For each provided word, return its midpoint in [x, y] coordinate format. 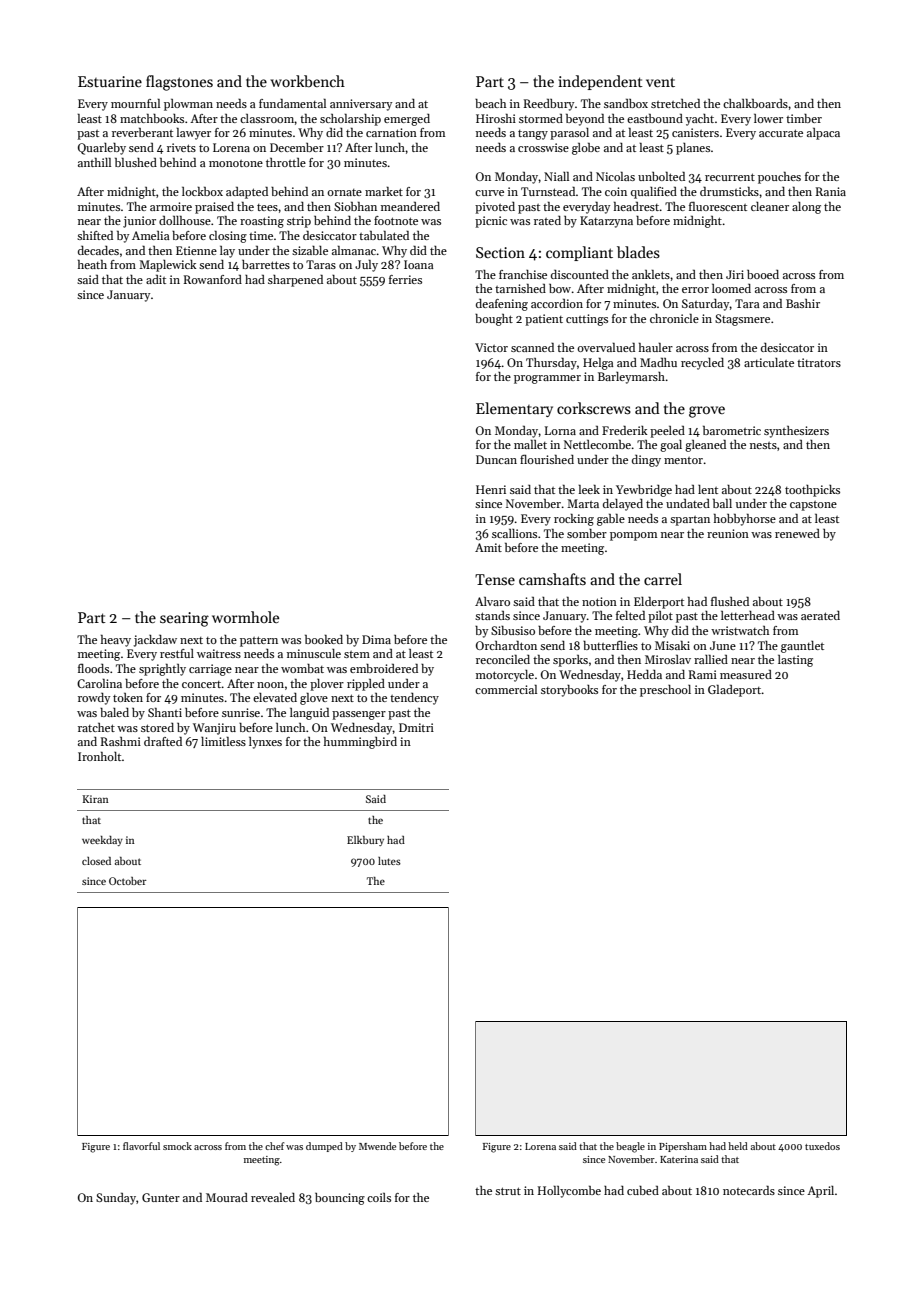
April [820, 1192]
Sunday [116, 1199]
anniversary [361, 105]
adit [156, 279]
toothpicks [812, 491]
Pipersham [683, 1147]
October [128, 881]
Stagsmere [742, 320]
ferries [405, 279]
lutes [389, 861]
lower [768, 118]
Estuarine [110, 81]
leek [589, 489]
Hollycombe [569, 1192]
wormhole [245, 617]
